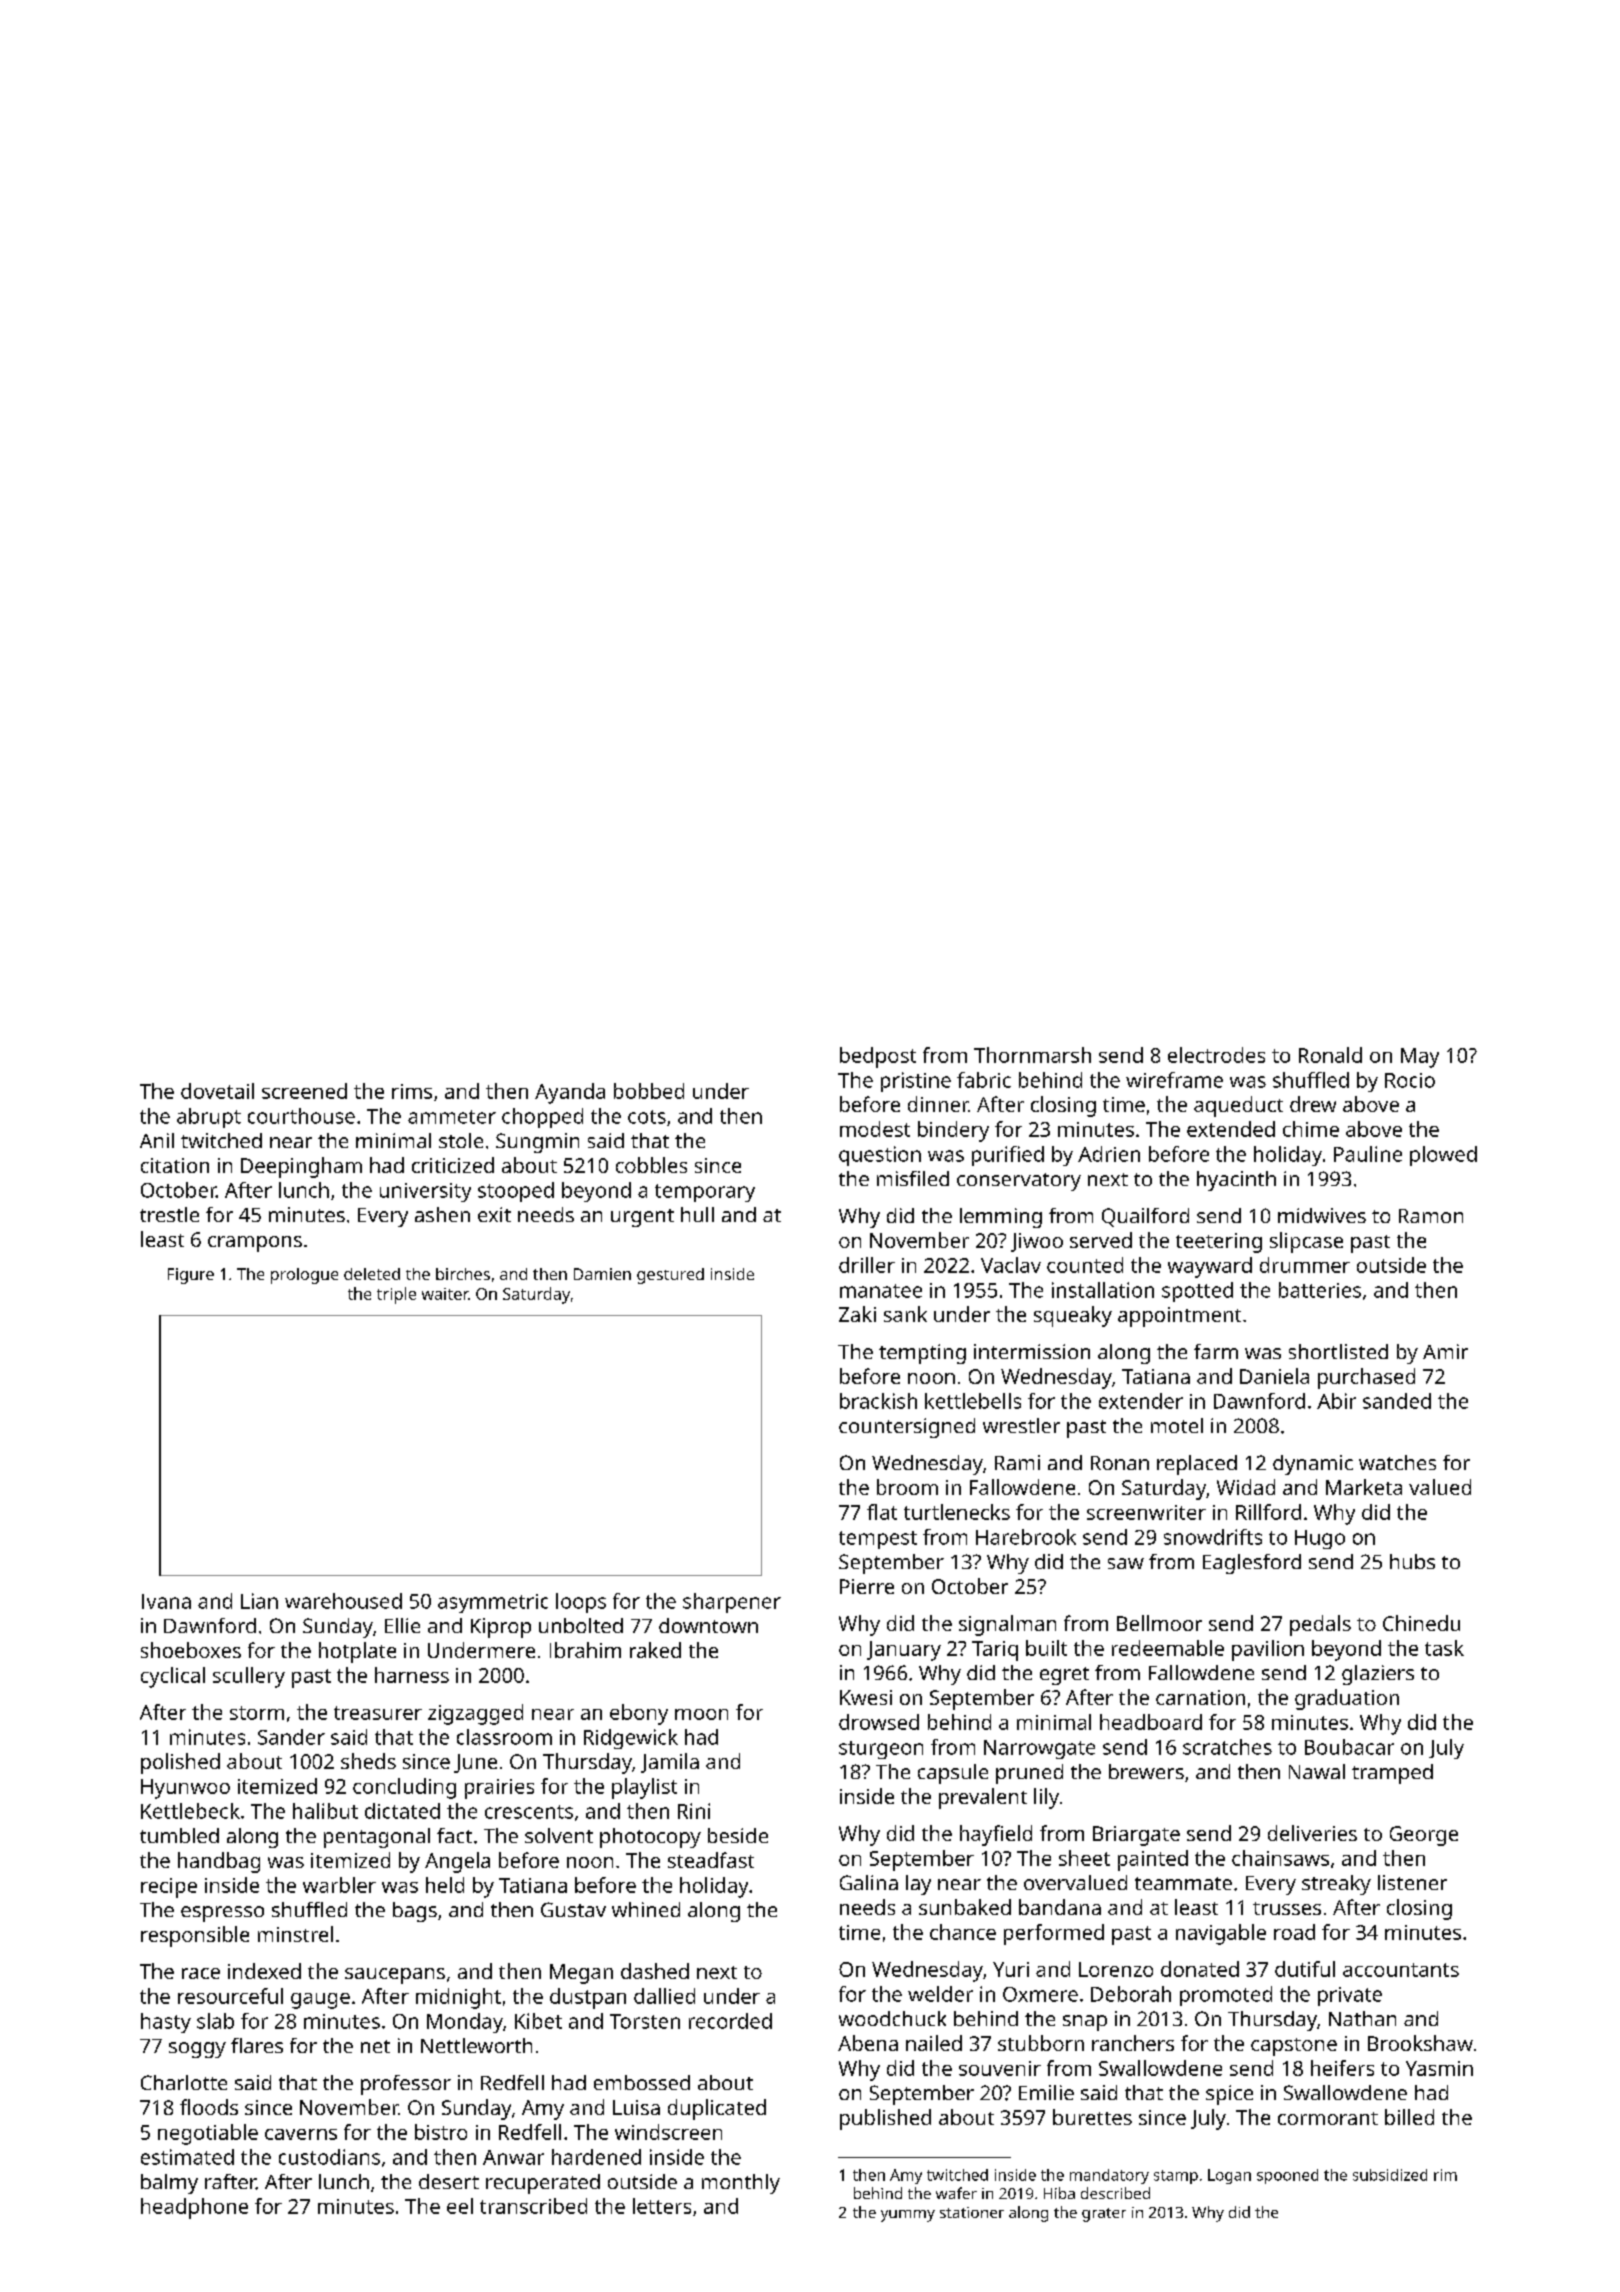 Image resolution: width=1620 pixels, height=2292 pixels. Describe the element at coordinates (1227, 1747) in the screenshot. I see `scratches` at that location.
